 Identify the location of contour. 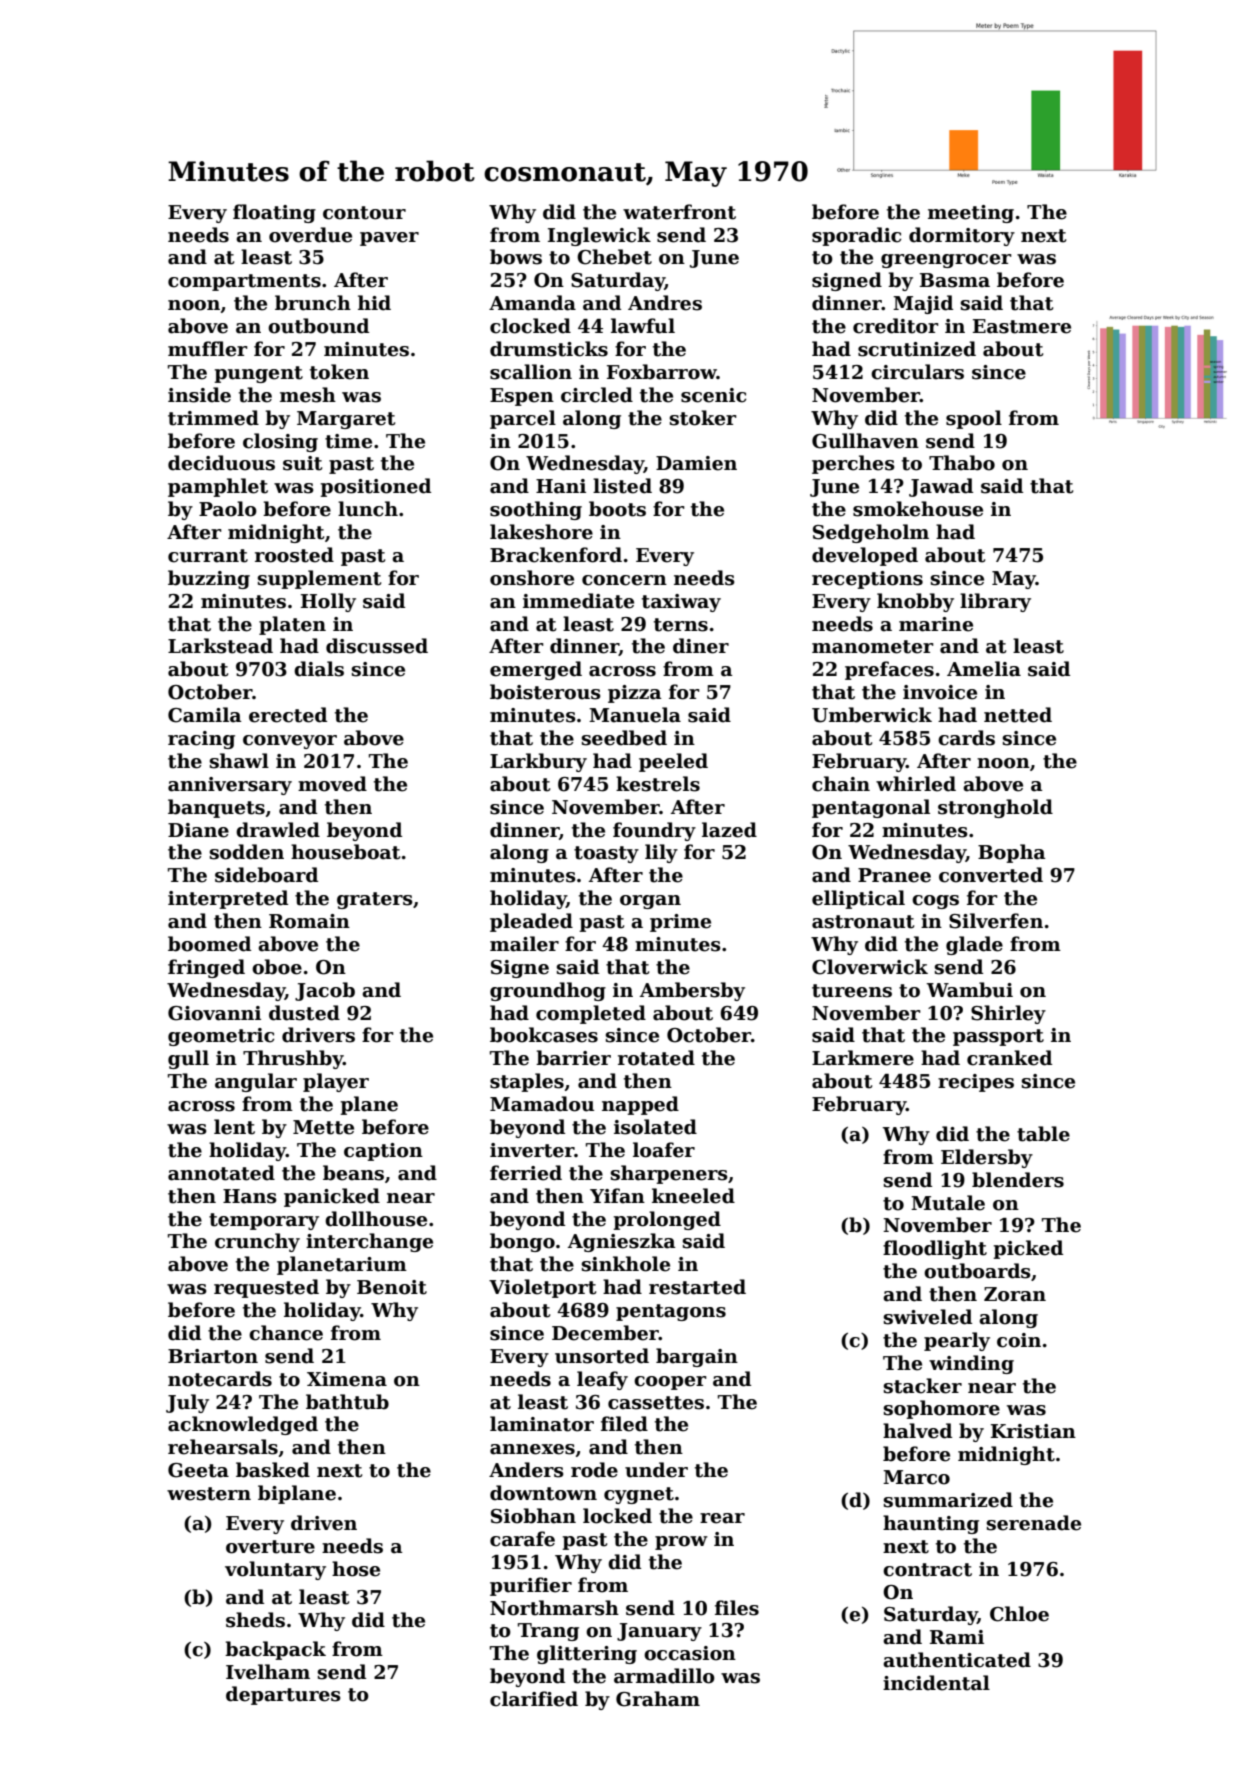
(364, 213).
